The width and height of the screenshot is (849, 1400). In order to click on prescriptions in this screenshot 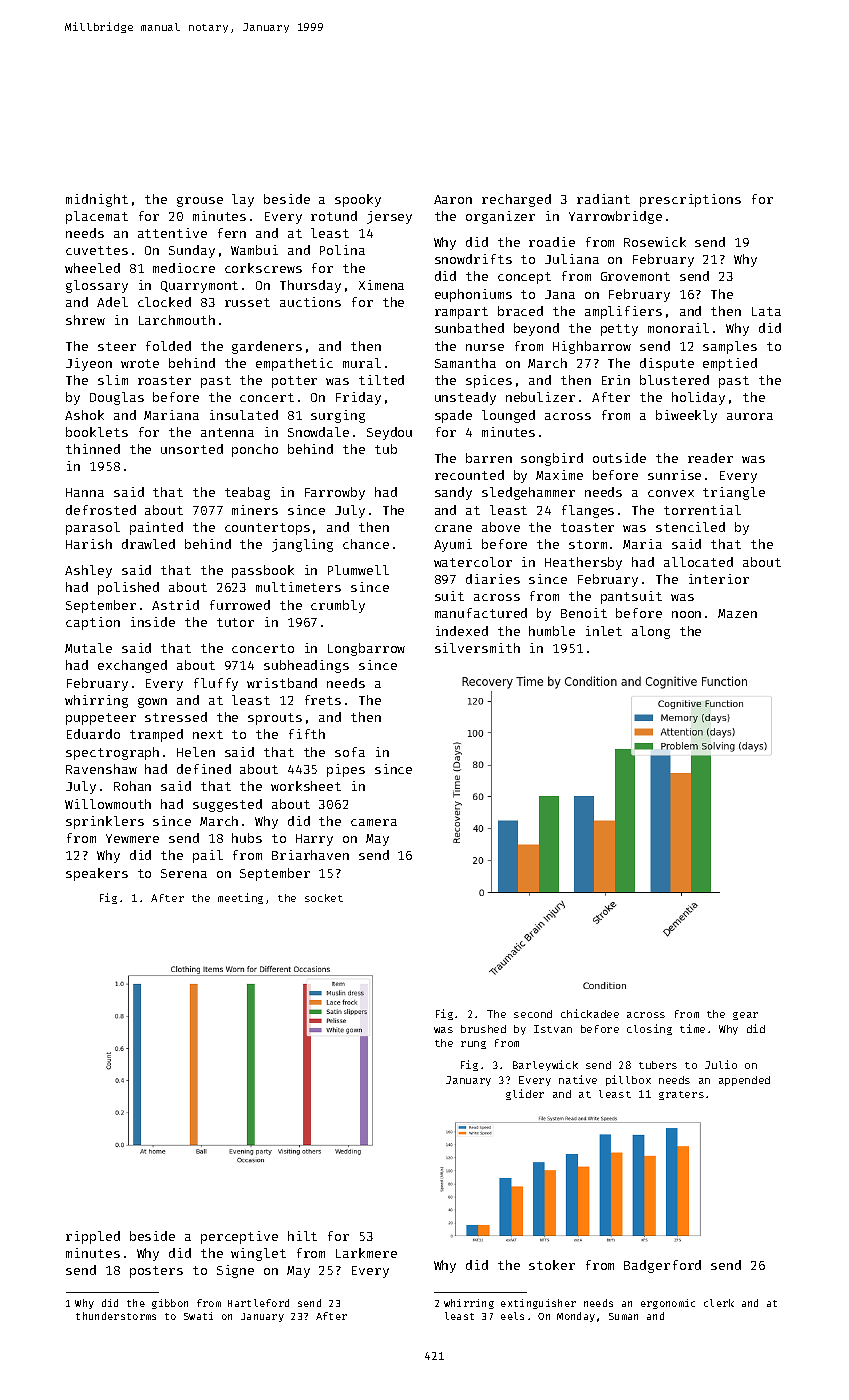, I will do `click(690, 200)`.
